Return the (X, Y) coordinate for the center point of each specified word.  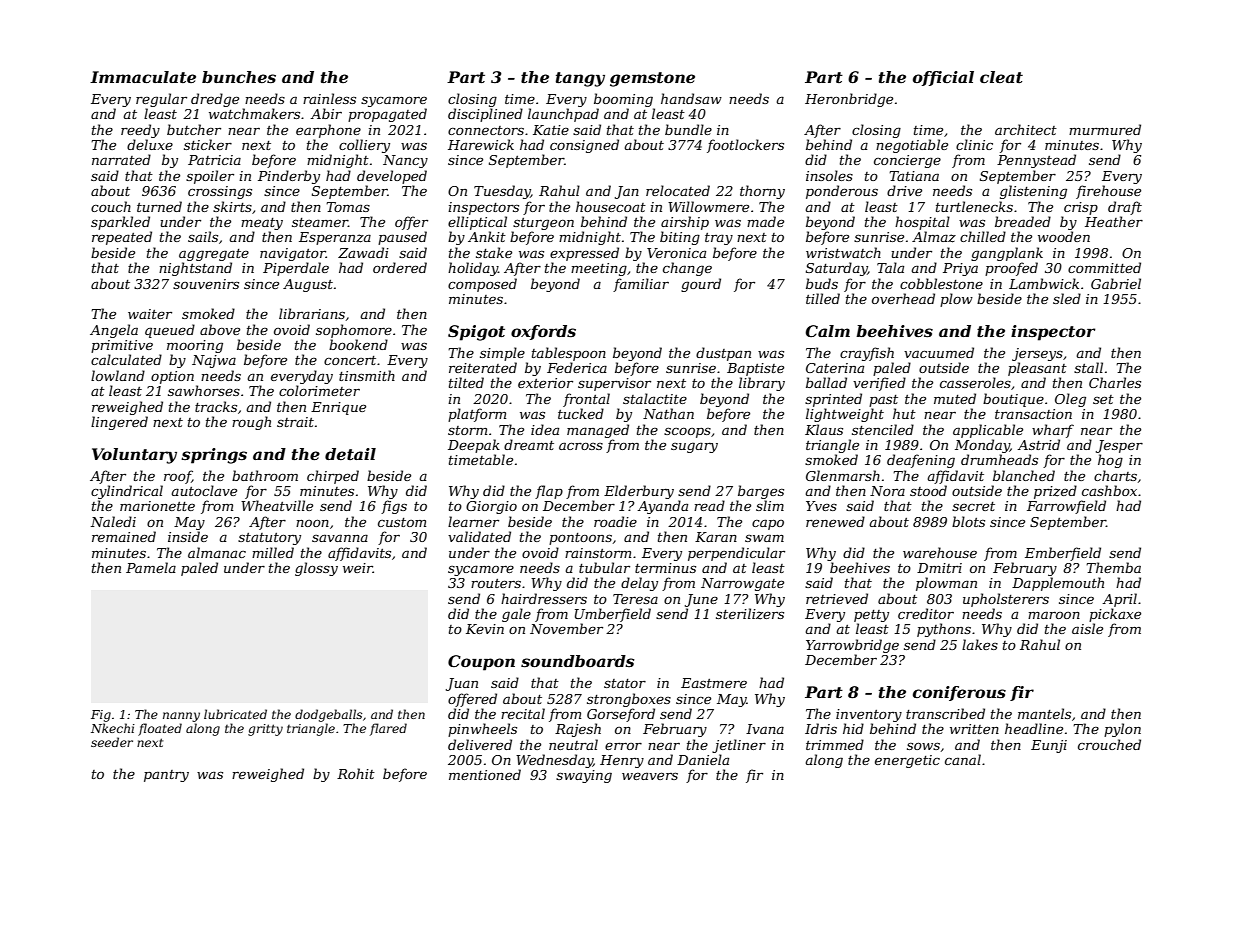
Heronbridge (849, 100)
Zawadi (363, 252)
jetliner (739, 746)
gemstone (652, 79)
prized (1055, 492)
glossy (316, 569)
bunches (239, 77)
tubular (604, 567)
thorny (762, 192)
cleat (1001, 77)
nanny (181, 717)
